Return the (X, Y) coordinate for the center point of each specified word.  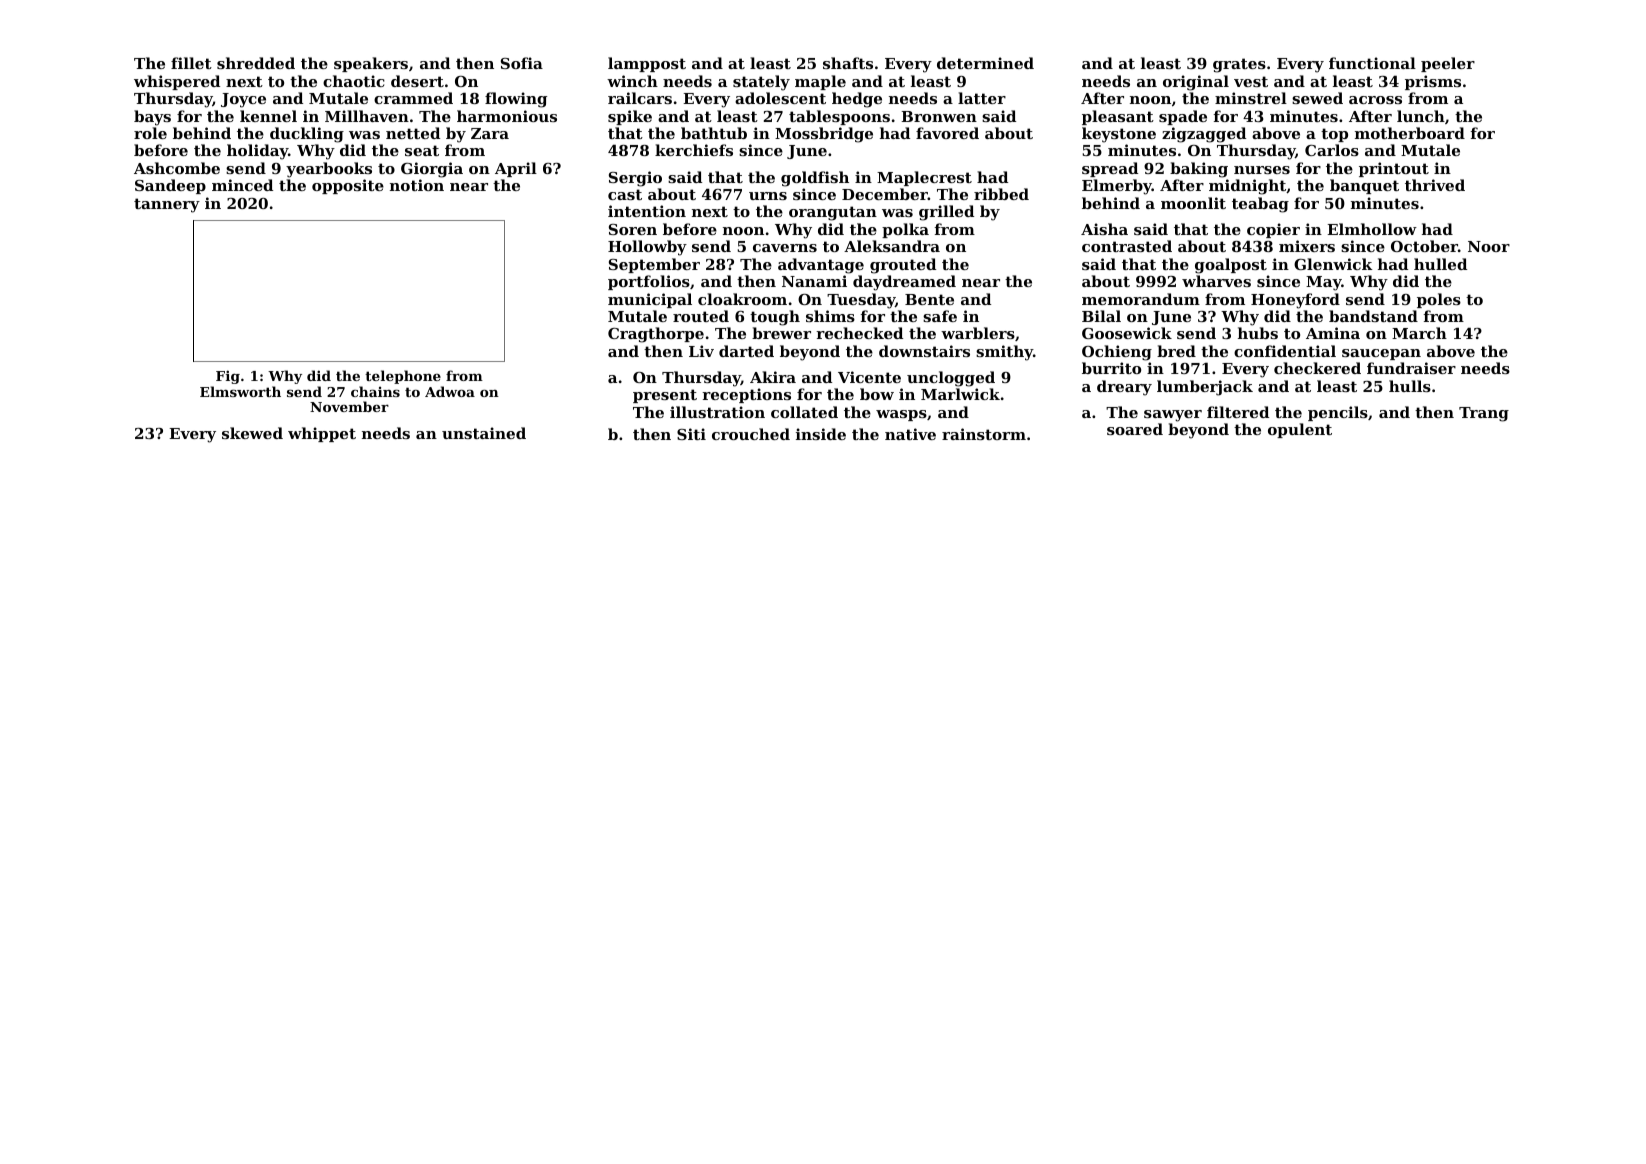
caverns (785, 248)
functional (1372, 63)
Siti (691, 434)
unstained (484, 433)
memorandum (1141, 299)
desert (417, 81)
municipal (650, 300)
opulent (1300, 430)
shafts (848, 63)
